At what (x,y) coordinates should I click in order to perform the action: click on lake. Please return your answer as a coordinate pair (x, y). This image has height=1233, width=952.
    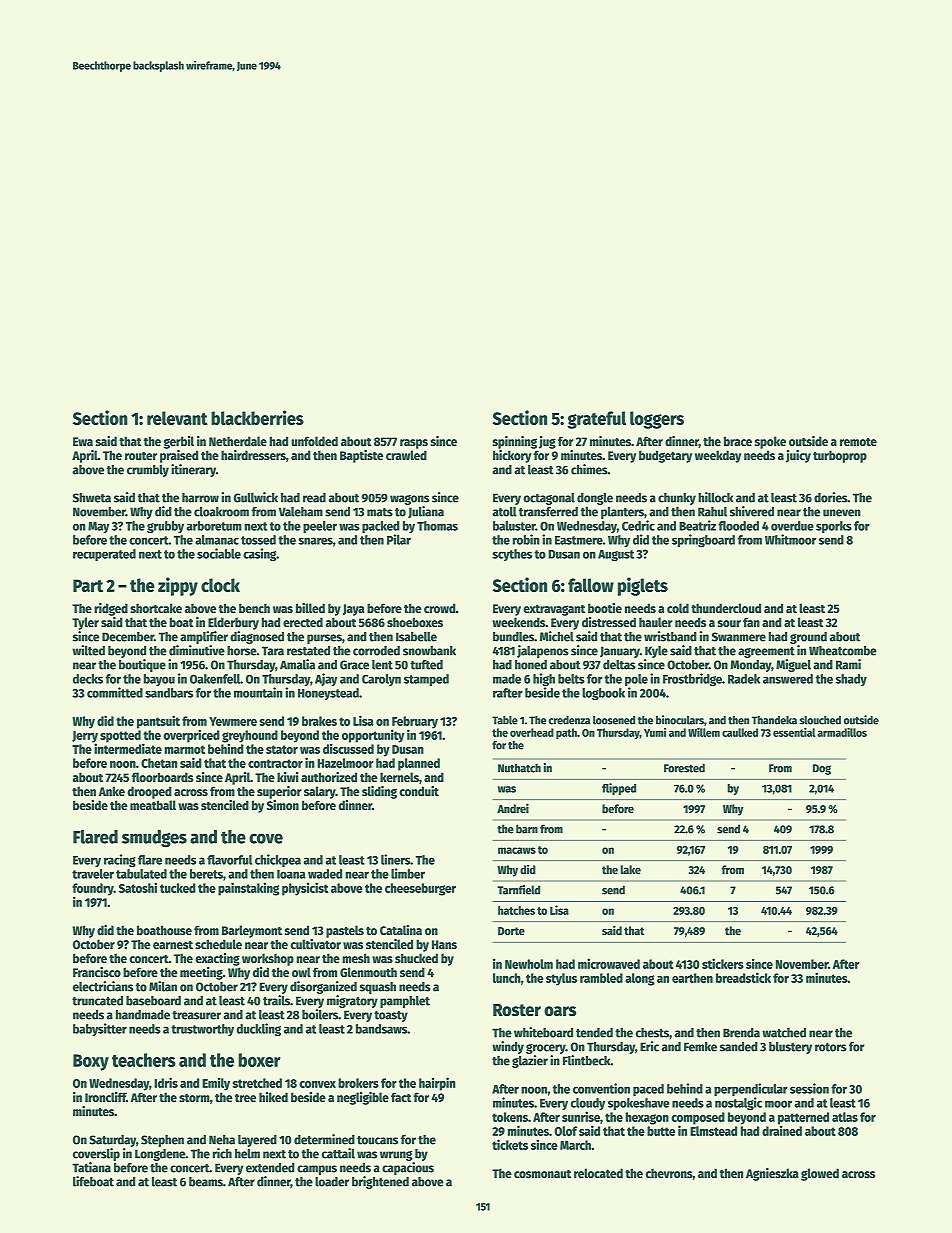
    Looking at the image, I should click on (631, 869).
